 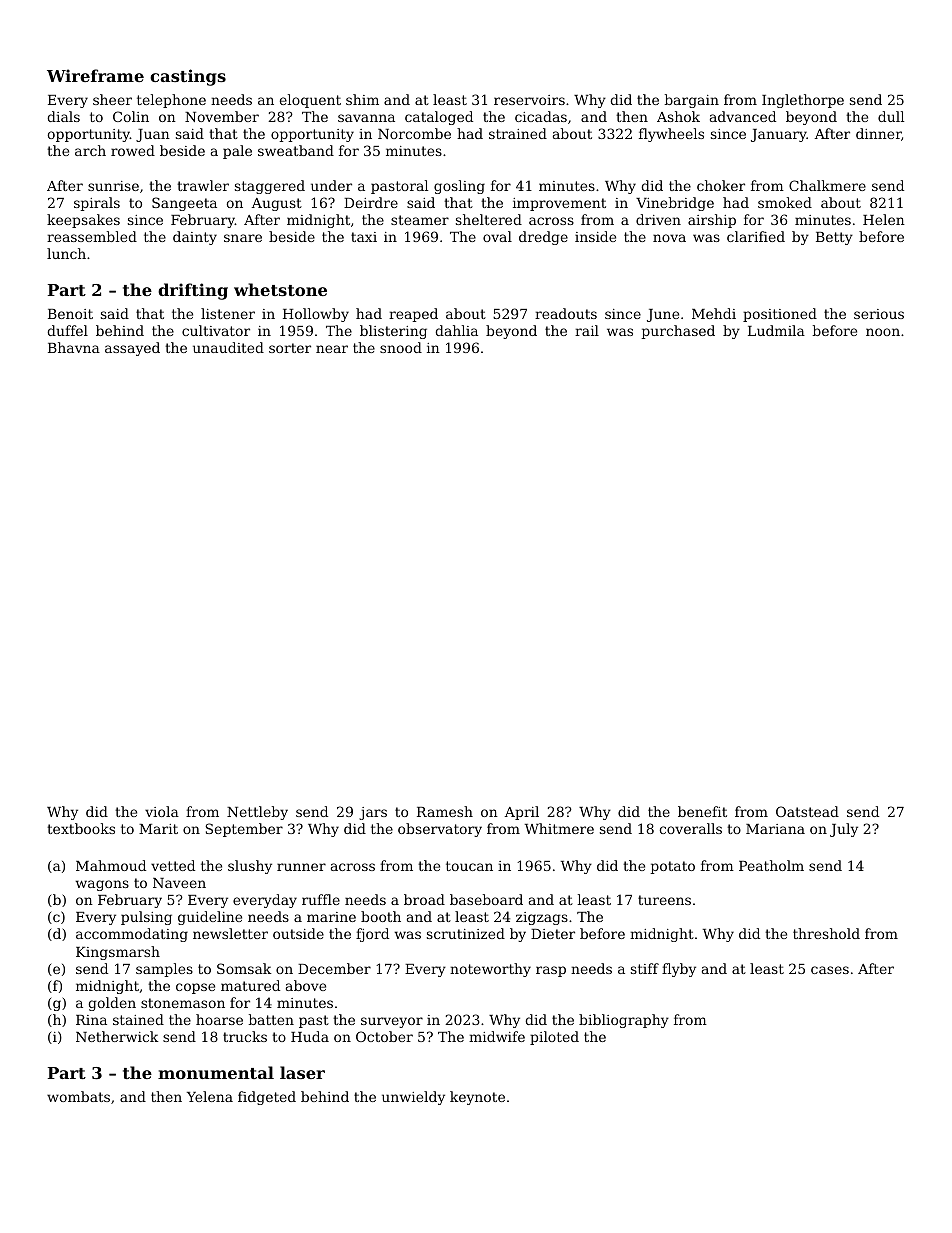 What do you see at coordinates (63, 116) in the screenshot?
I see `dials` at bounding box center [63, 116].
